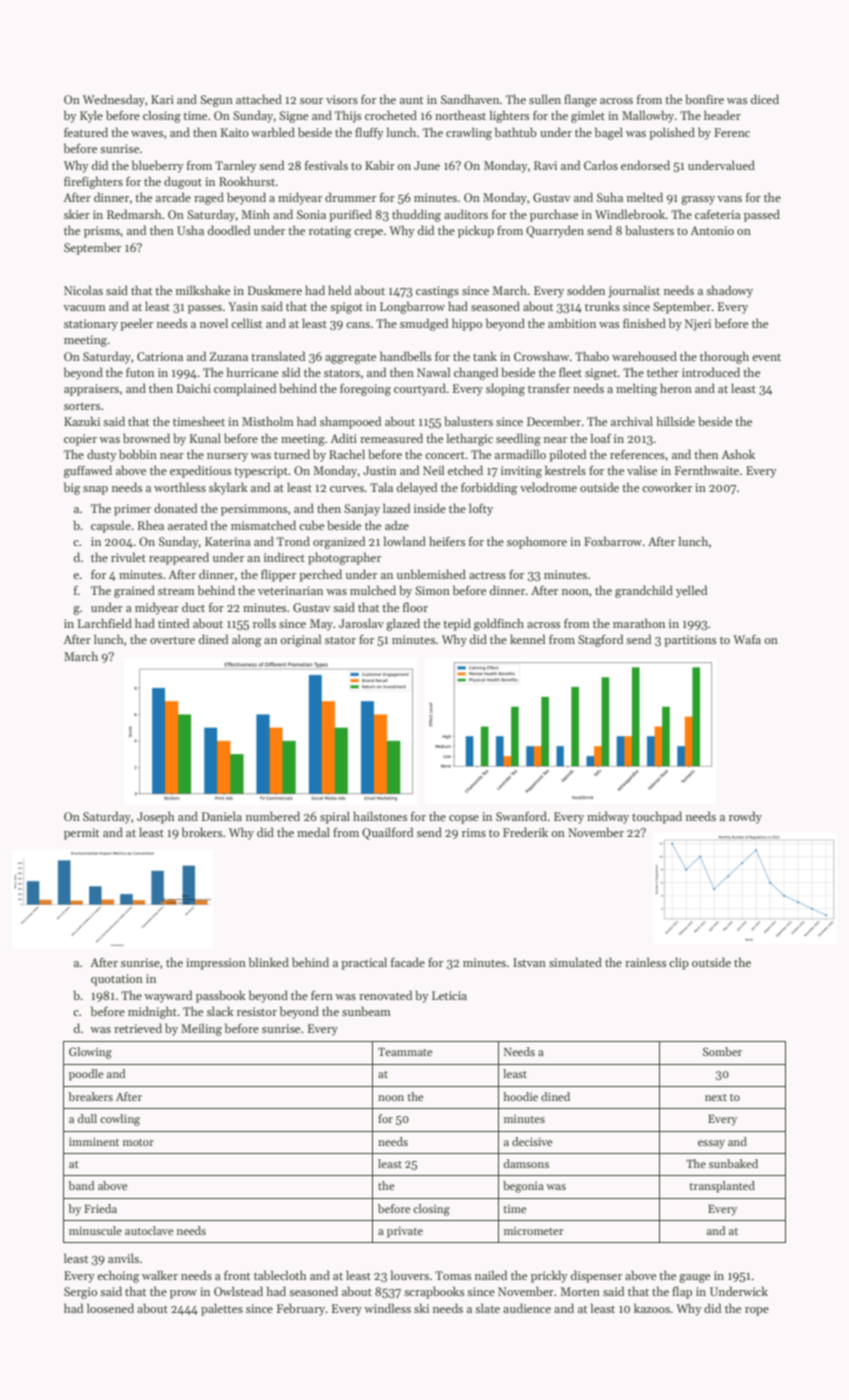 The image size is (849, 1400). I want to click on doodled, so click(229, 230).
